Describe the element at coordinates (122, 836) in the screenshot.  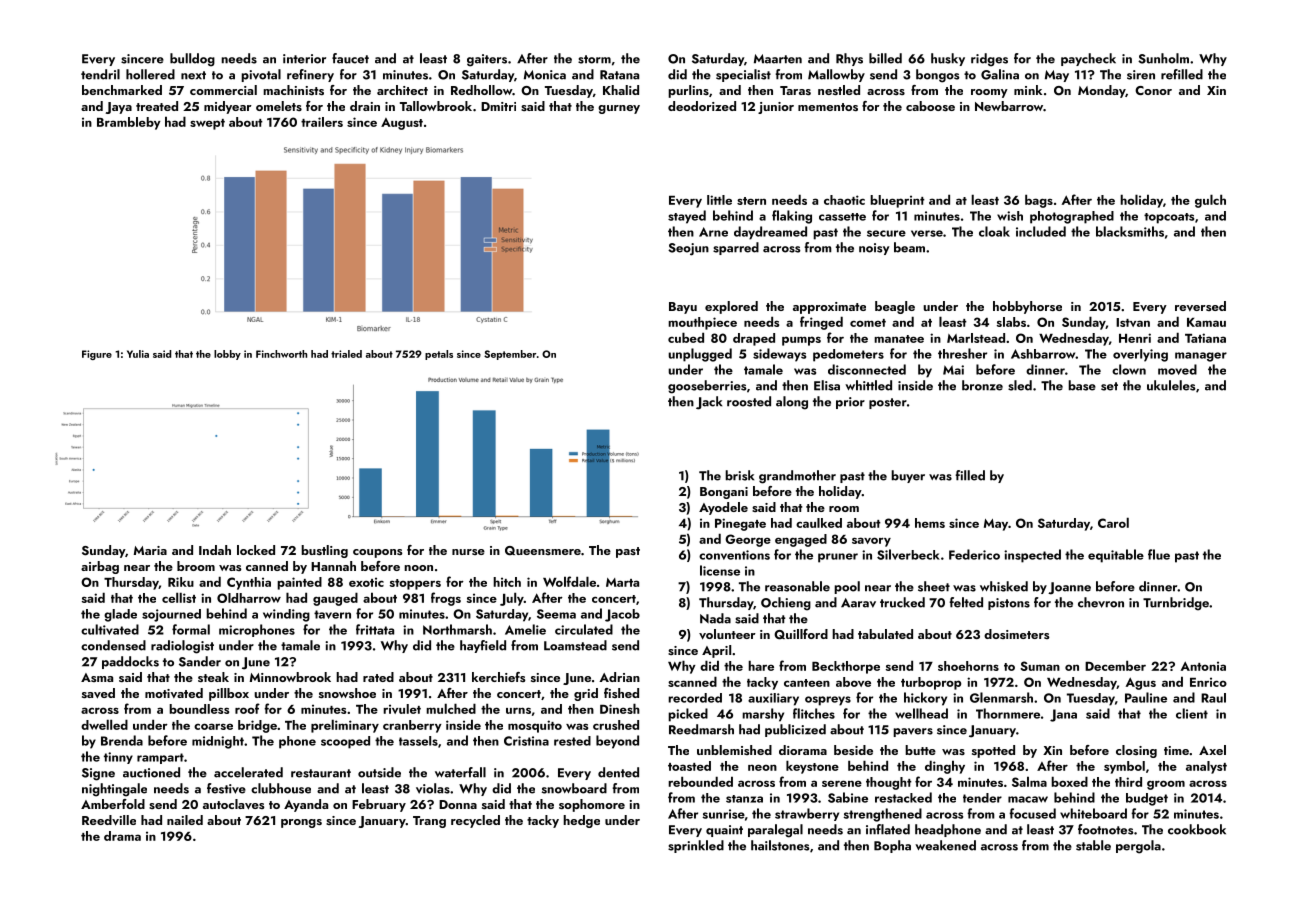
I see `drama` at that location.
